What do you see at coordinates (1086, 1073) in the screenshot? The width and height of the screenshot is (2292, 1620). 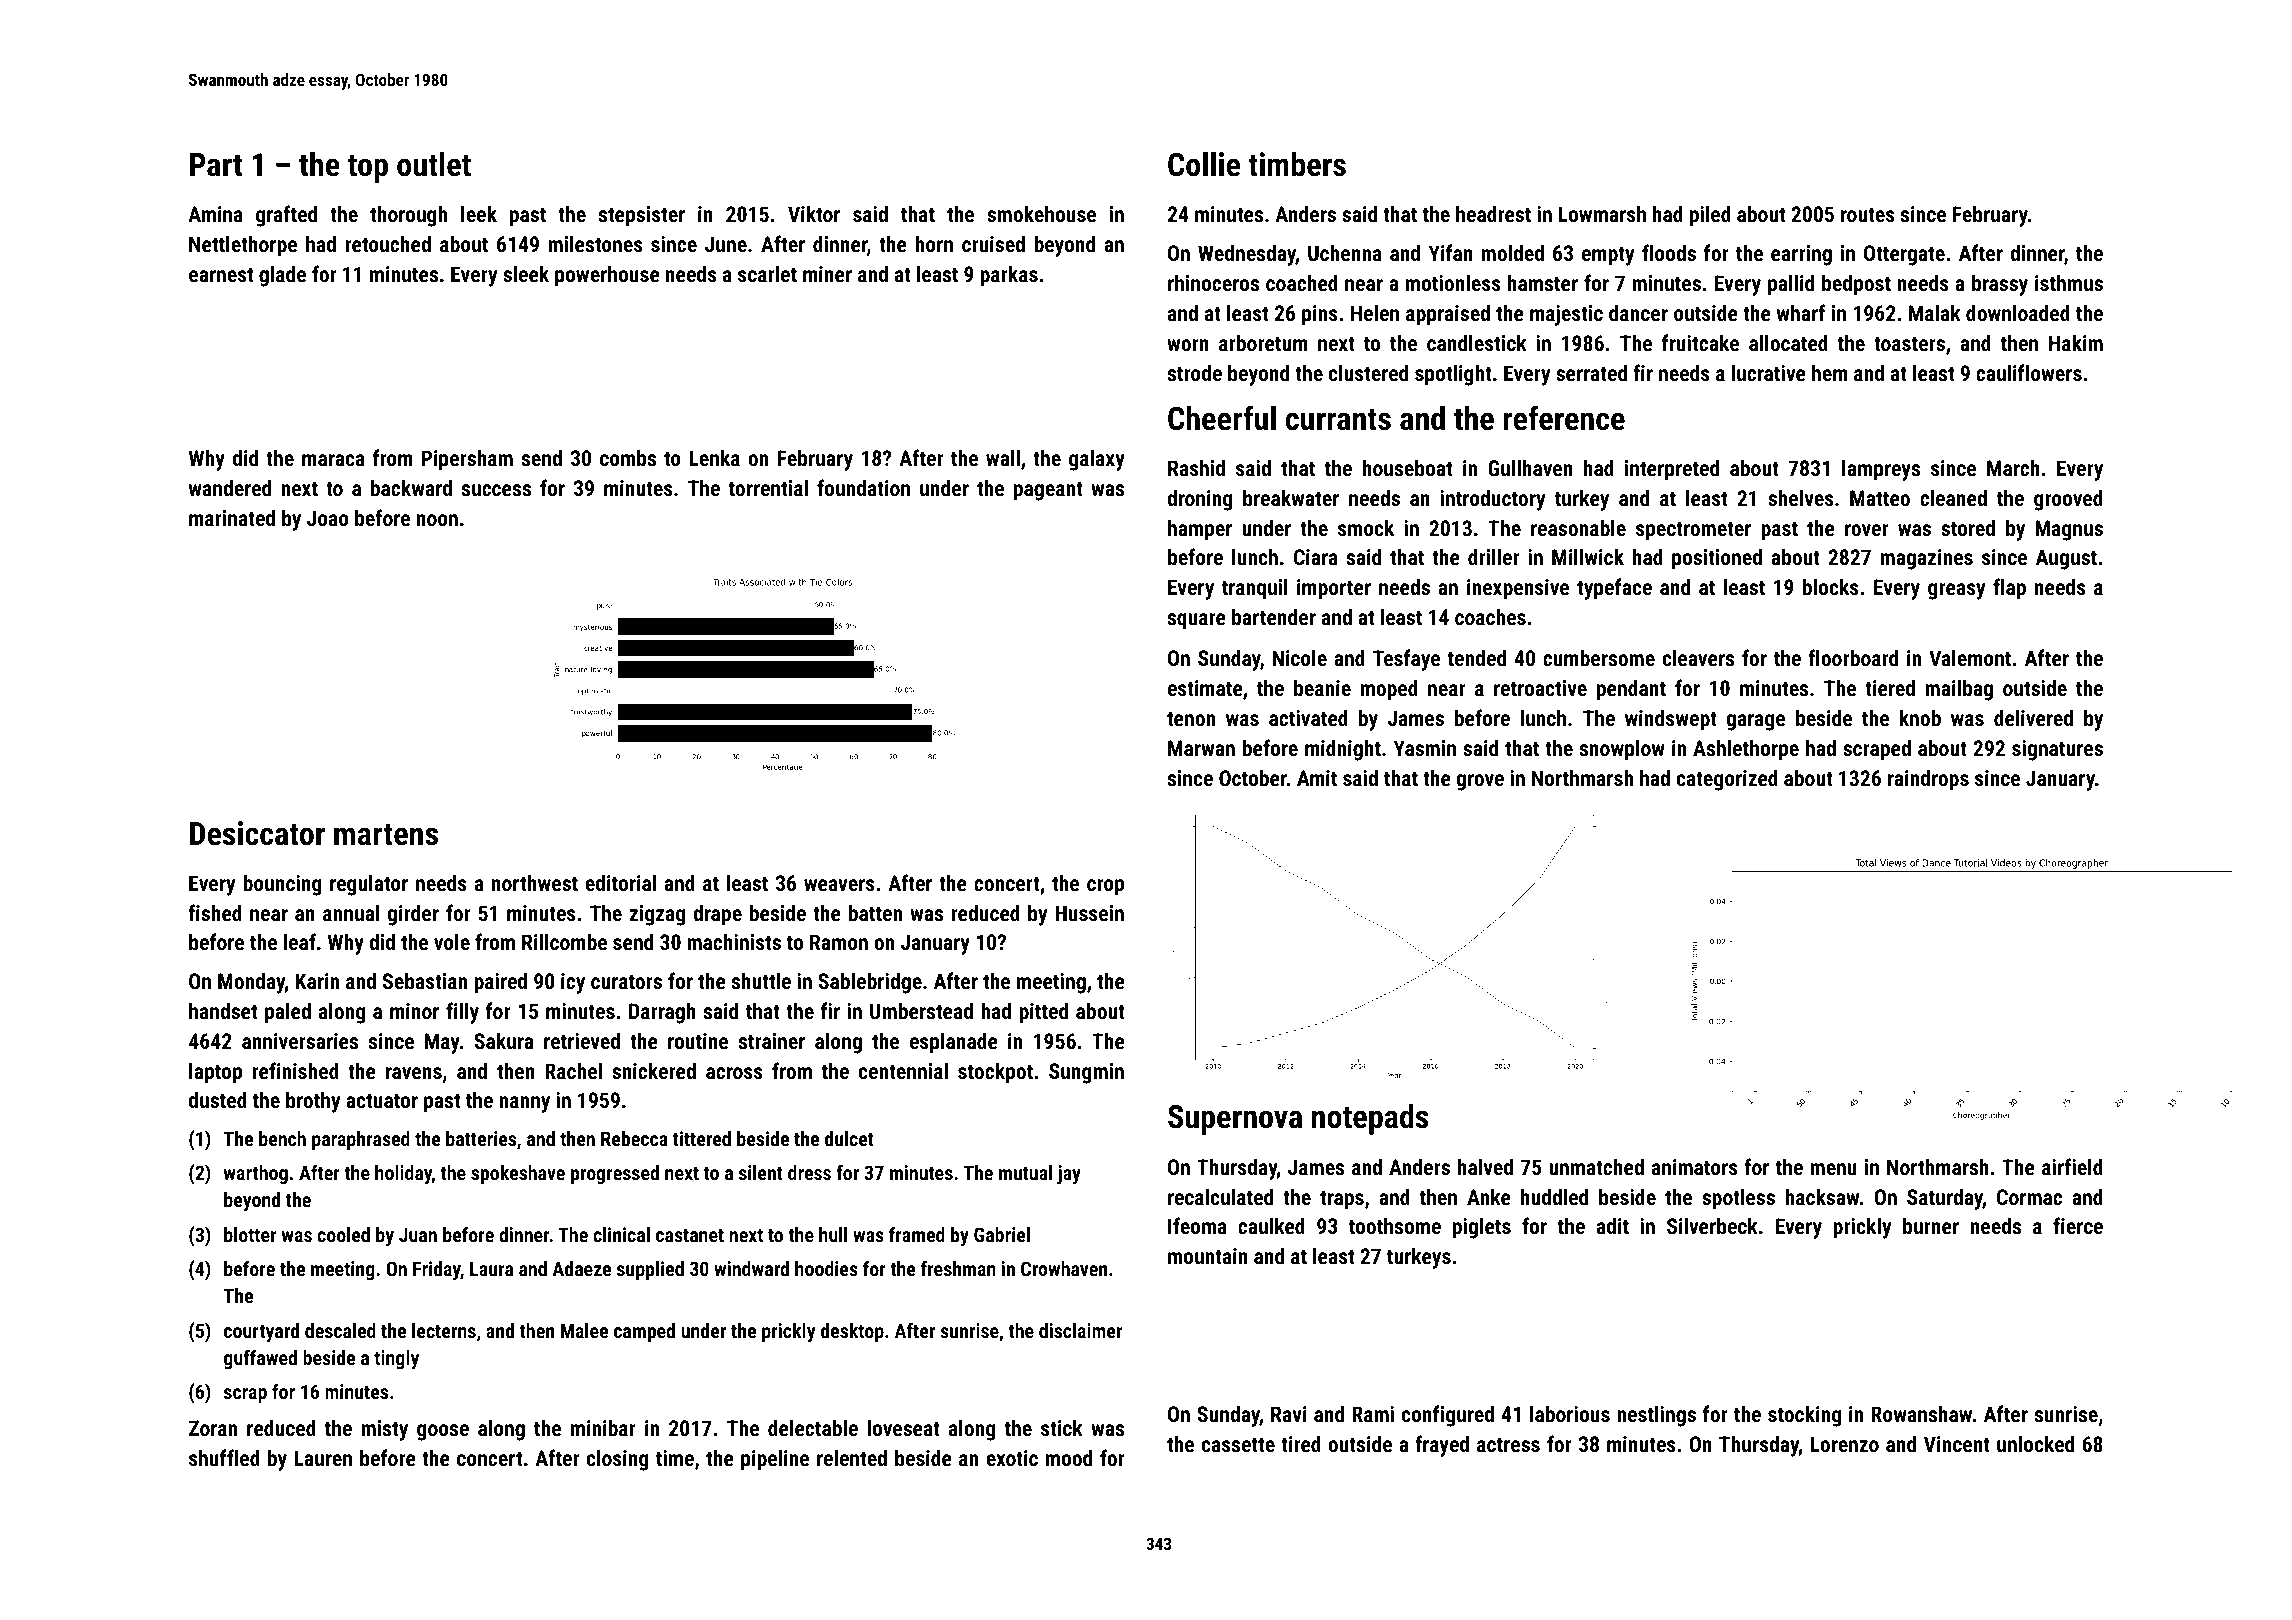 I see `Sungmin` at bounding box center [1086, 1073].
